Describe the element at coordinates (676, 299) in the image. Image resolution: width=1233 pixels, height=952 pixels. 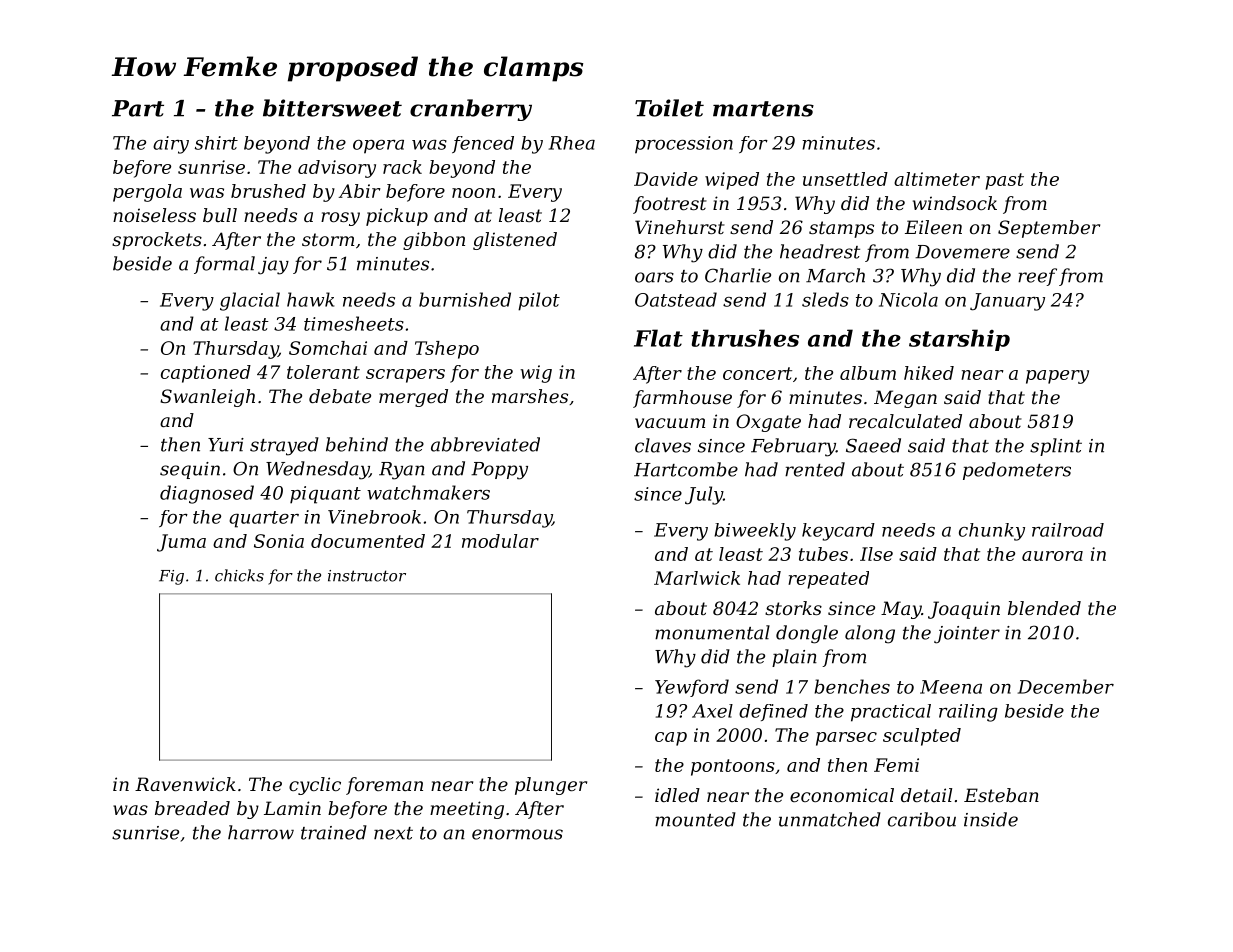
I see `Oatstead` at that location.
